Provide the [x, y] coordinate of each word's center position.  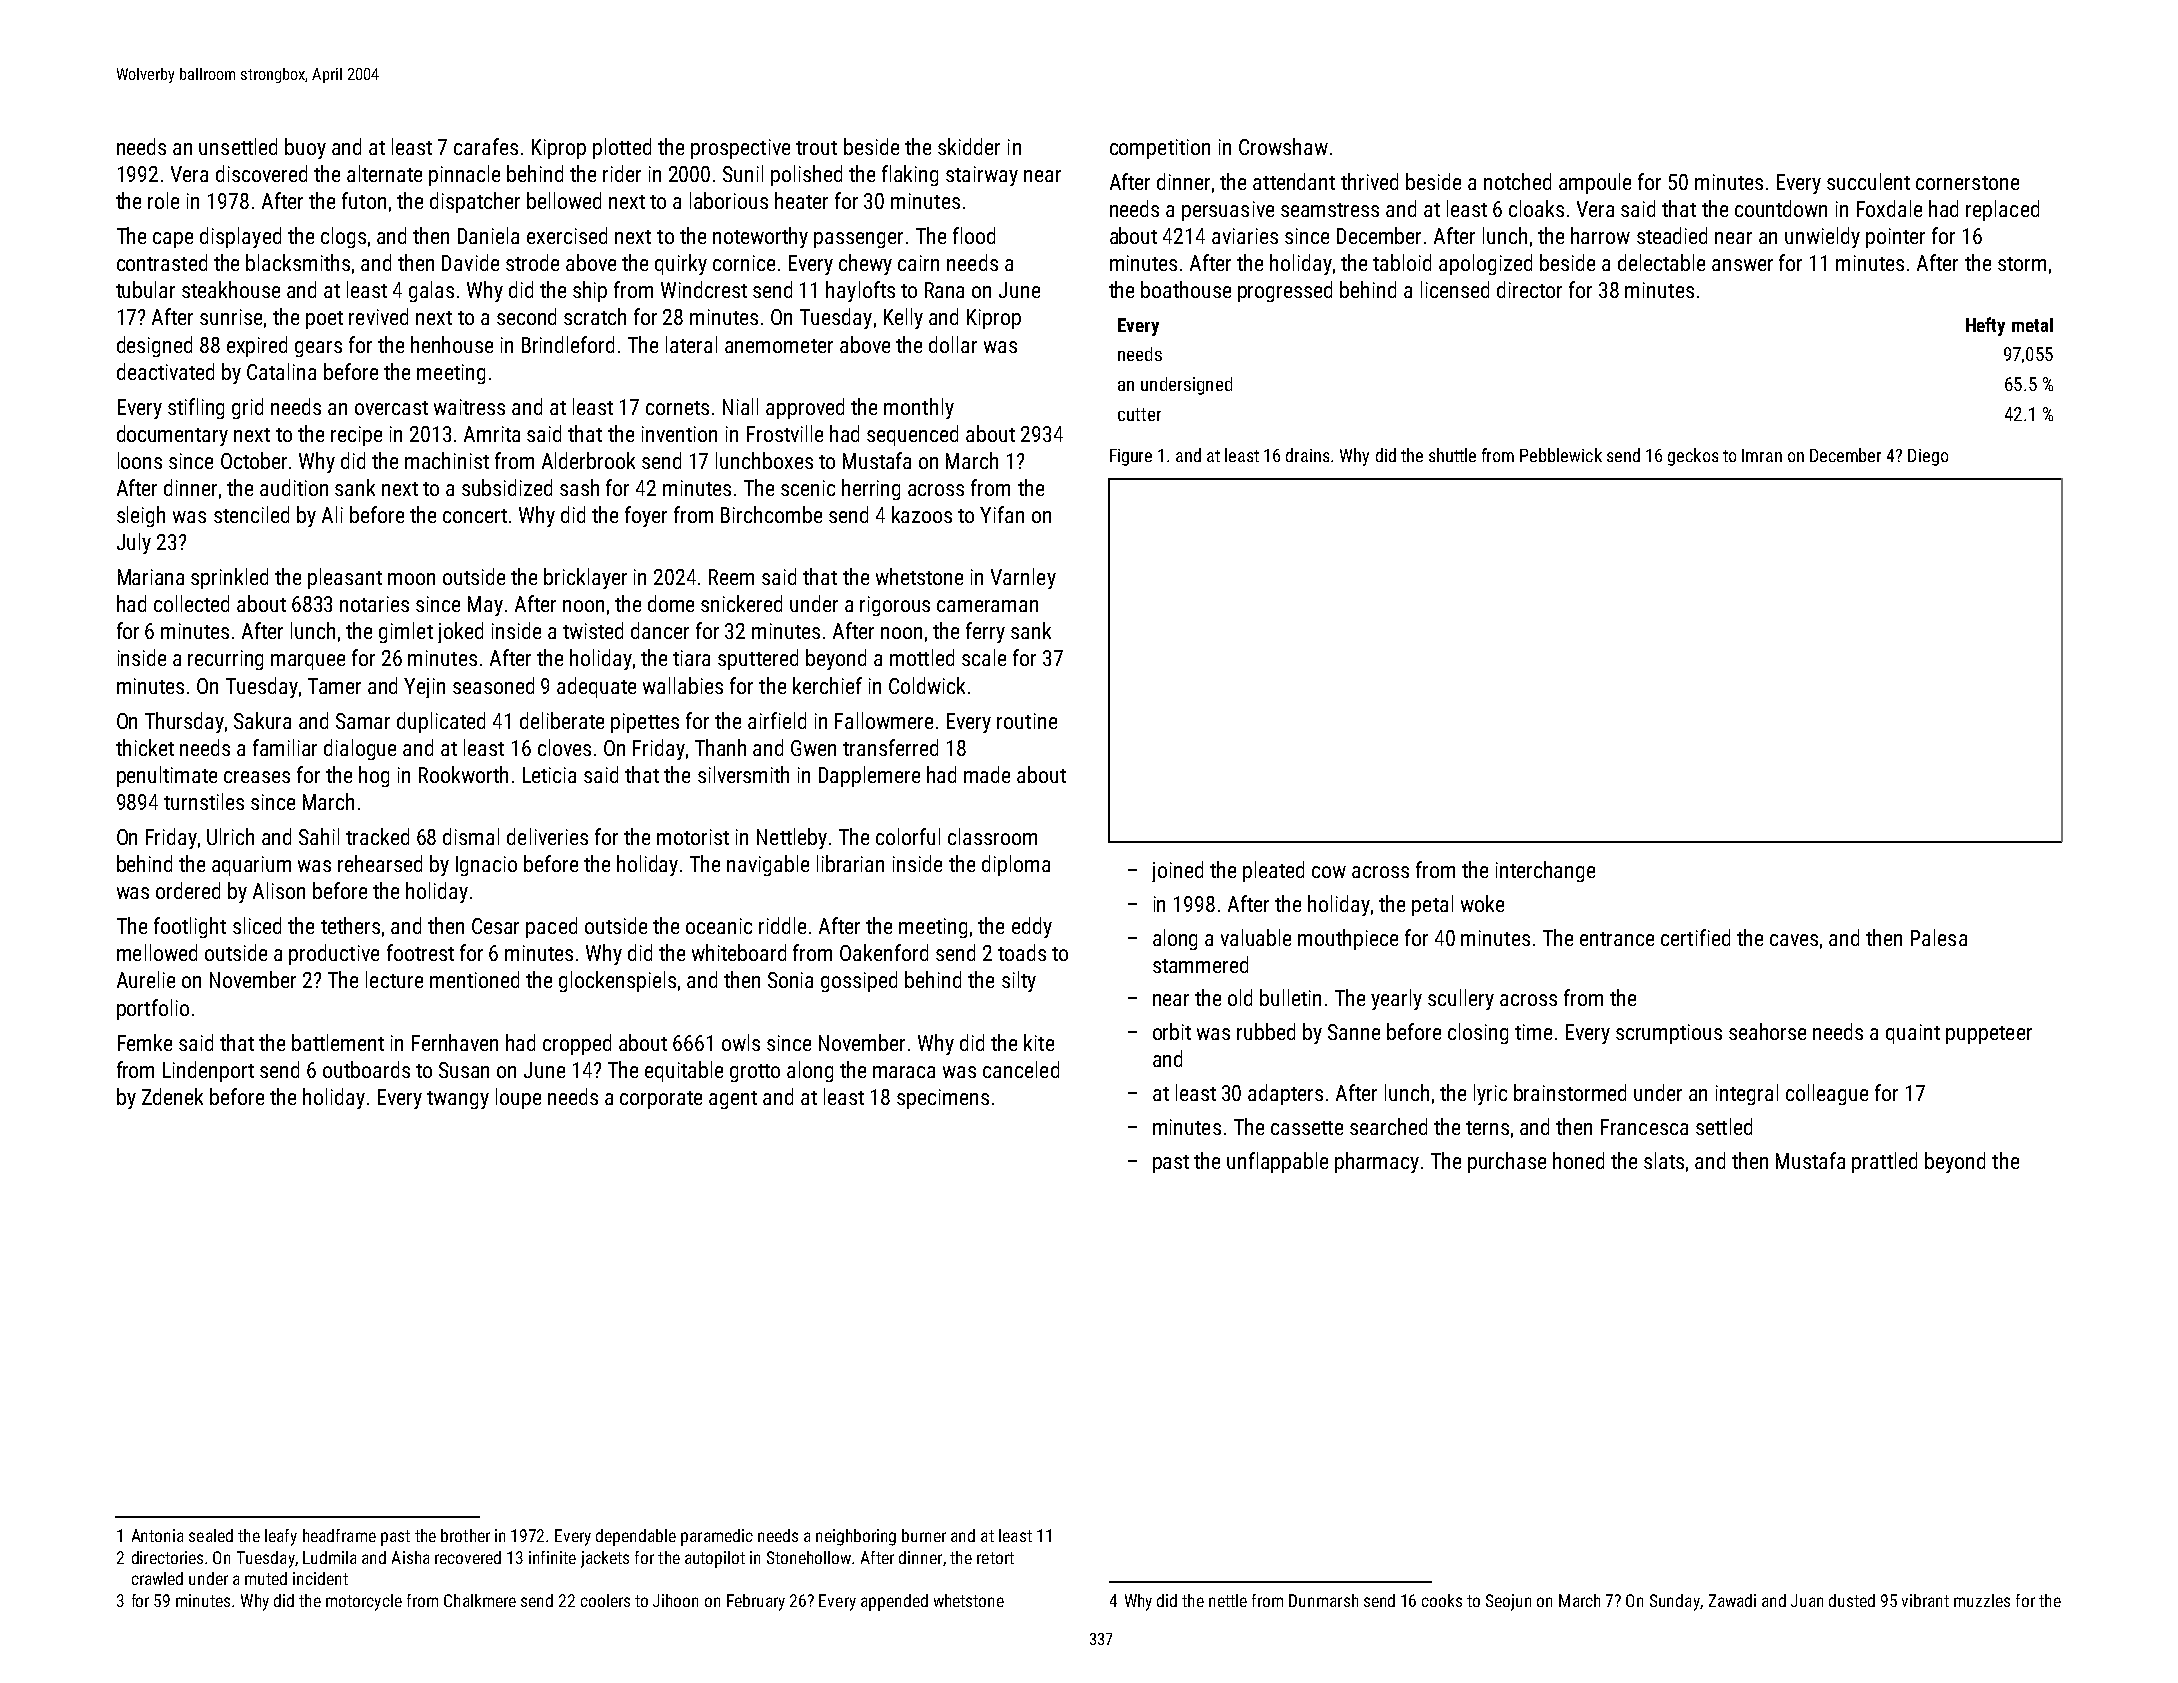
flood [974, 235]
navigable [768, 865]
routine [1027, 721]
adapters [1285, 1094]
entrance [1617, 939]
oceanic [719, 926]
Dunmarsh [1323, 1600]
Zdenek [172, 1096]
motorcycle [364, 1602]
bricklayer [585, 578]
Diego [1928, 457]
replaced [2002, 210]
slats [1664, 1160]
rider [622, 173]
